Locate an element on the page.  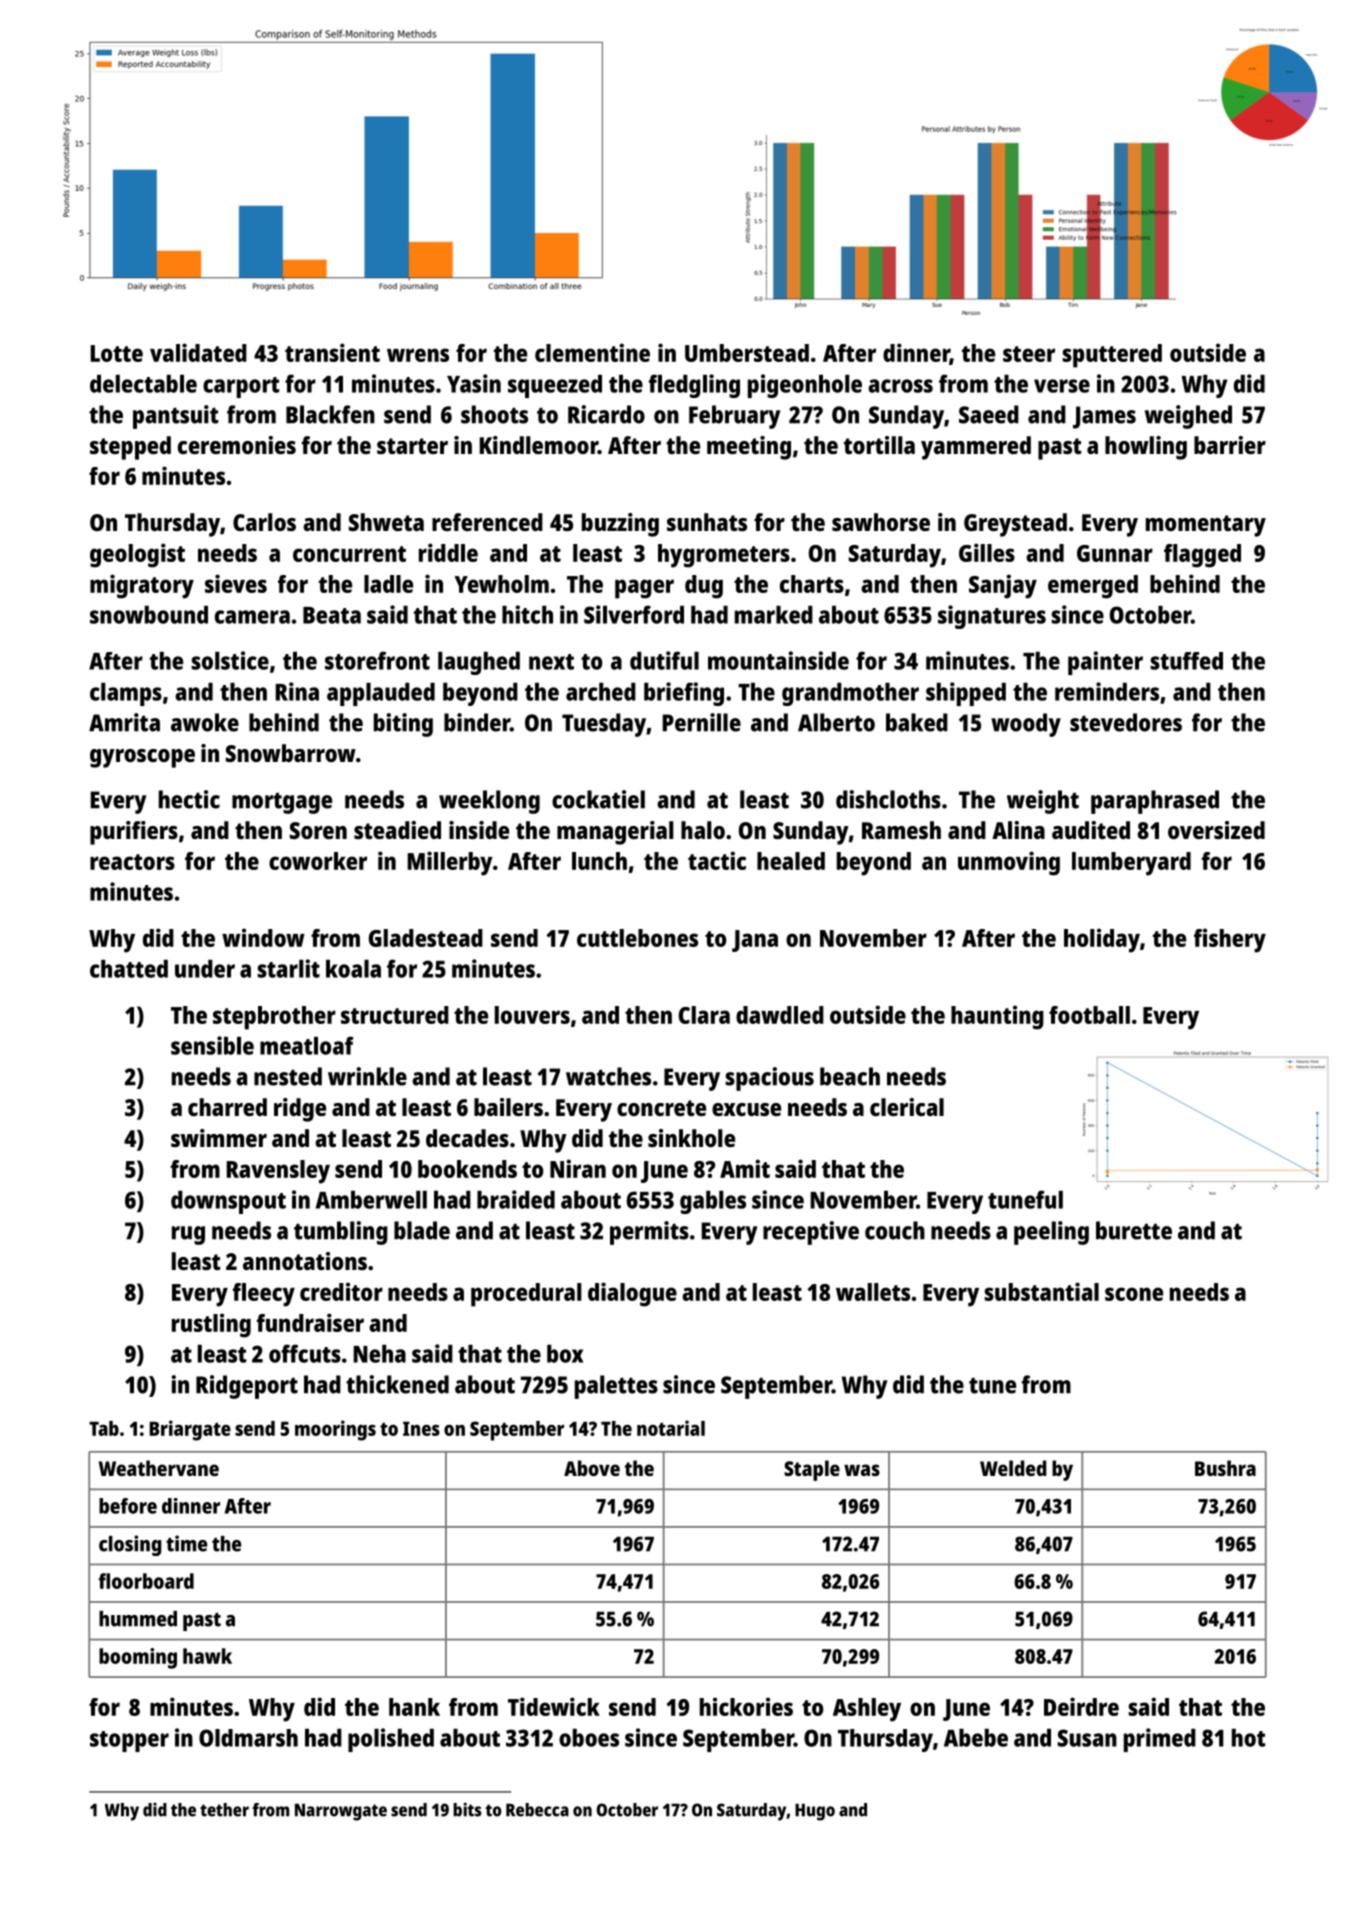
barrier is located at coordinates (1230, 445).
